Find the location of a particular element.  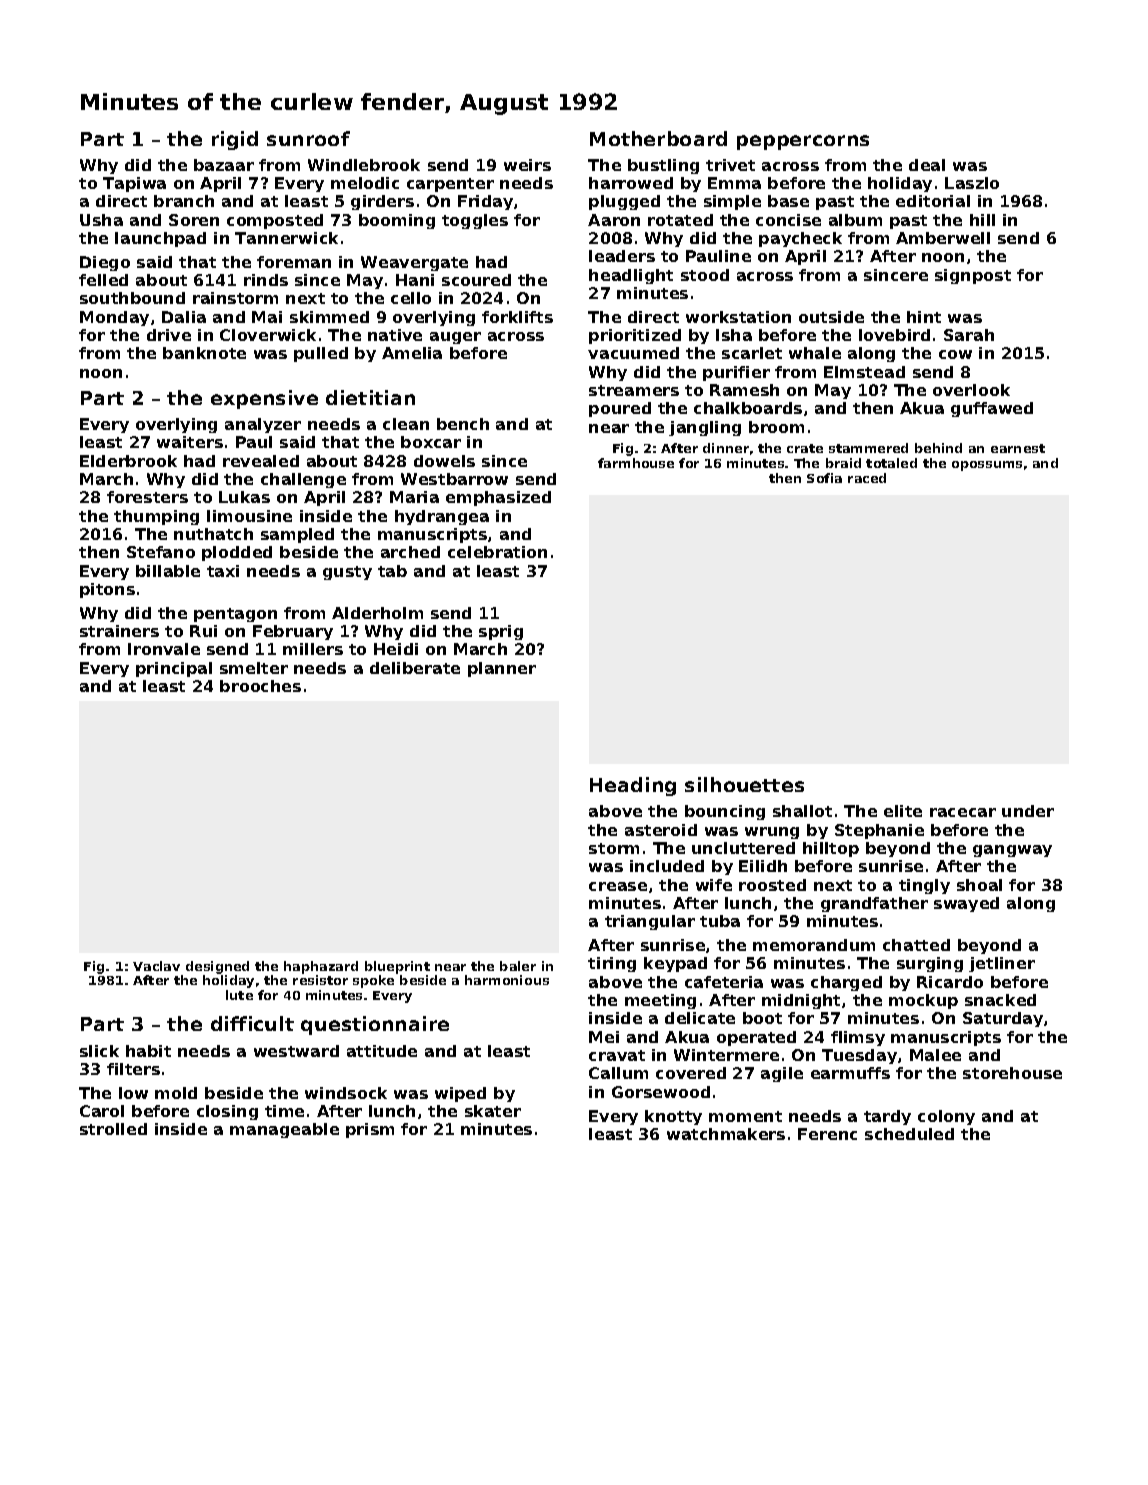

auger is located at coordinates (455, 338).
